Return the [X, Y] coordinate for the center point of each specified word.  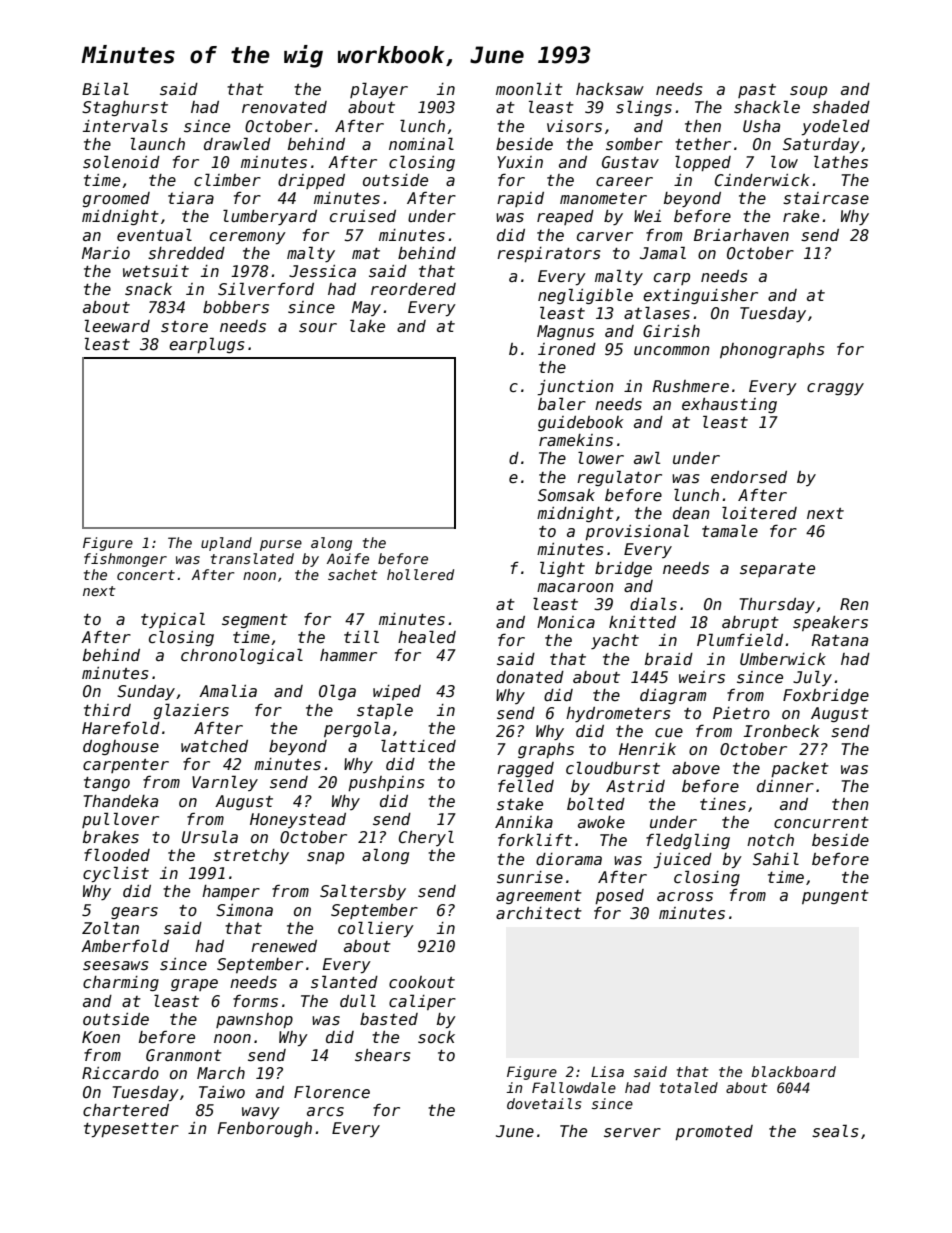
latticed [418, 745]
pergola [357, 729]
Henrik [647, 749]
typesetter [131, 1130]
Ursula [210, 836]
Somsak [566, 495]
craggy [835, 389]
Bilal [105, 88]
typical [173, 620]
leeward [117, 325]
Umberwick [783, 659]
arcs [325, 1111]
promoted [714, 1132]
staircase [826, 198]
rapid [520, 199]
